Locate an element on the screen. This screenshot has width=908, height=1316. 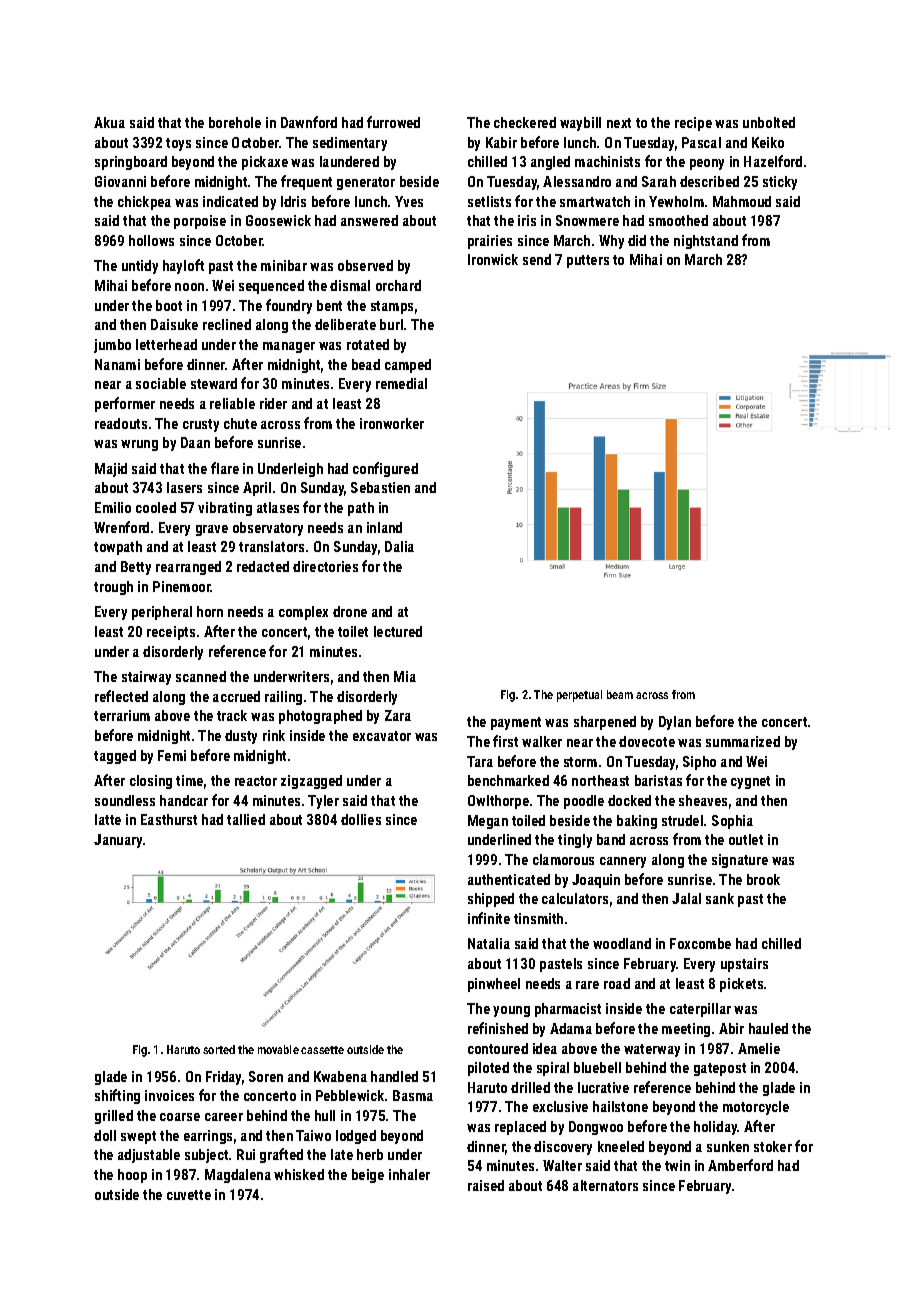
rotated is located at coordinates (368, 344).
